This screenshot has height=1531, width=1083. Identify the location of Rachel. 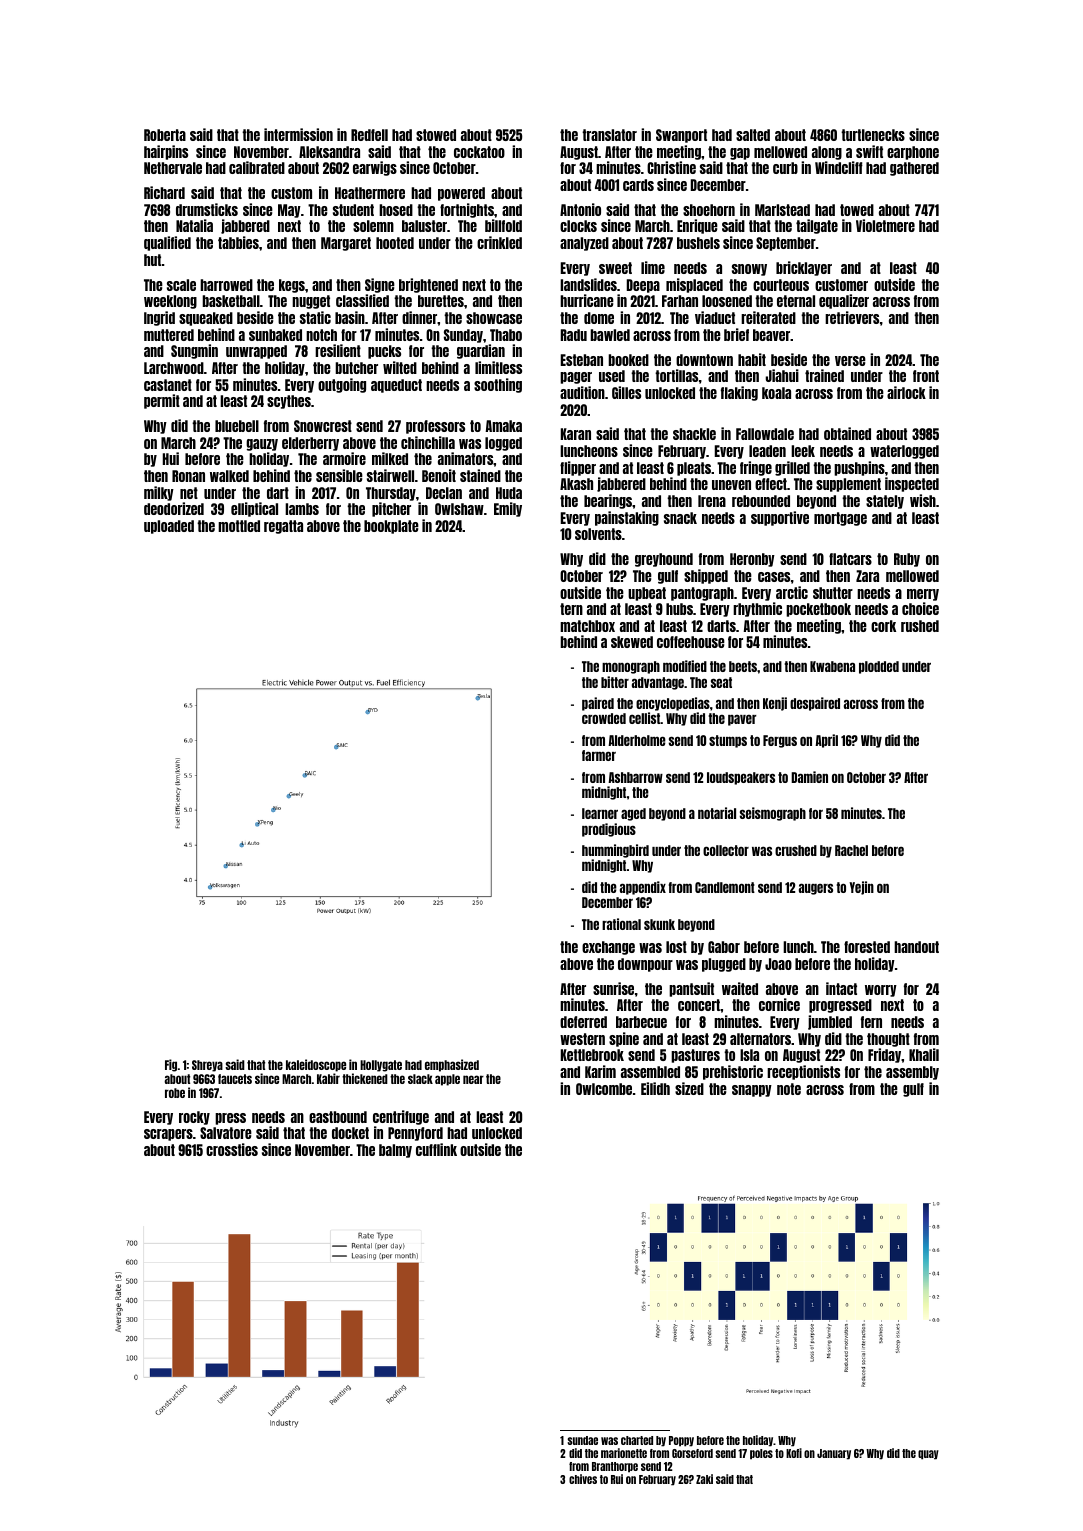
(851, 850).
